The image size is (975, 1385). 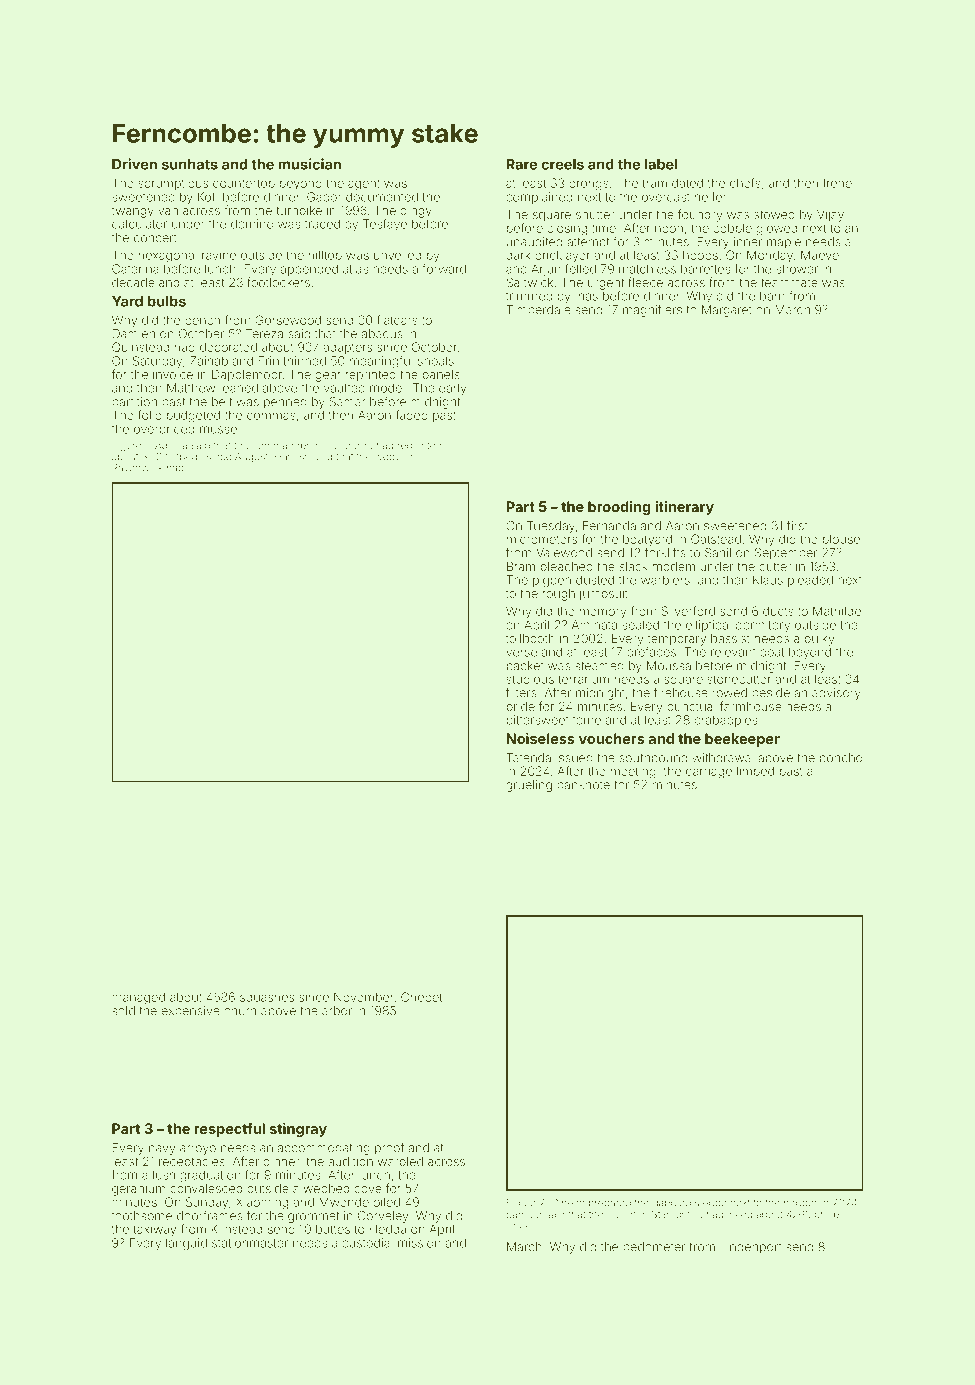 I want to click on creels, so click(x=562, y=164).
